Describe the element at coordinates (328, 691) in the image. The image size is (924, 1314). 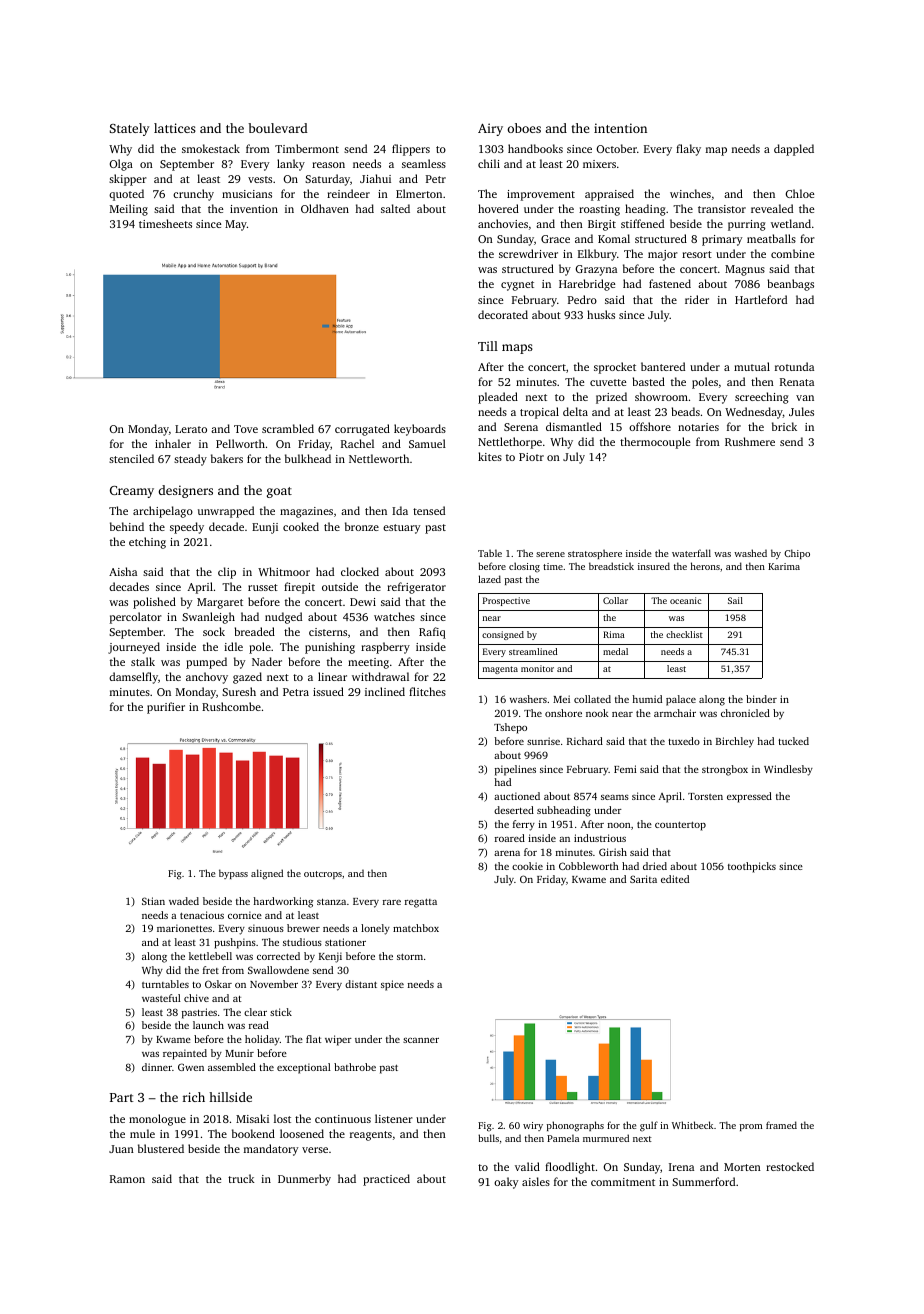
I see `issued` at that location.
